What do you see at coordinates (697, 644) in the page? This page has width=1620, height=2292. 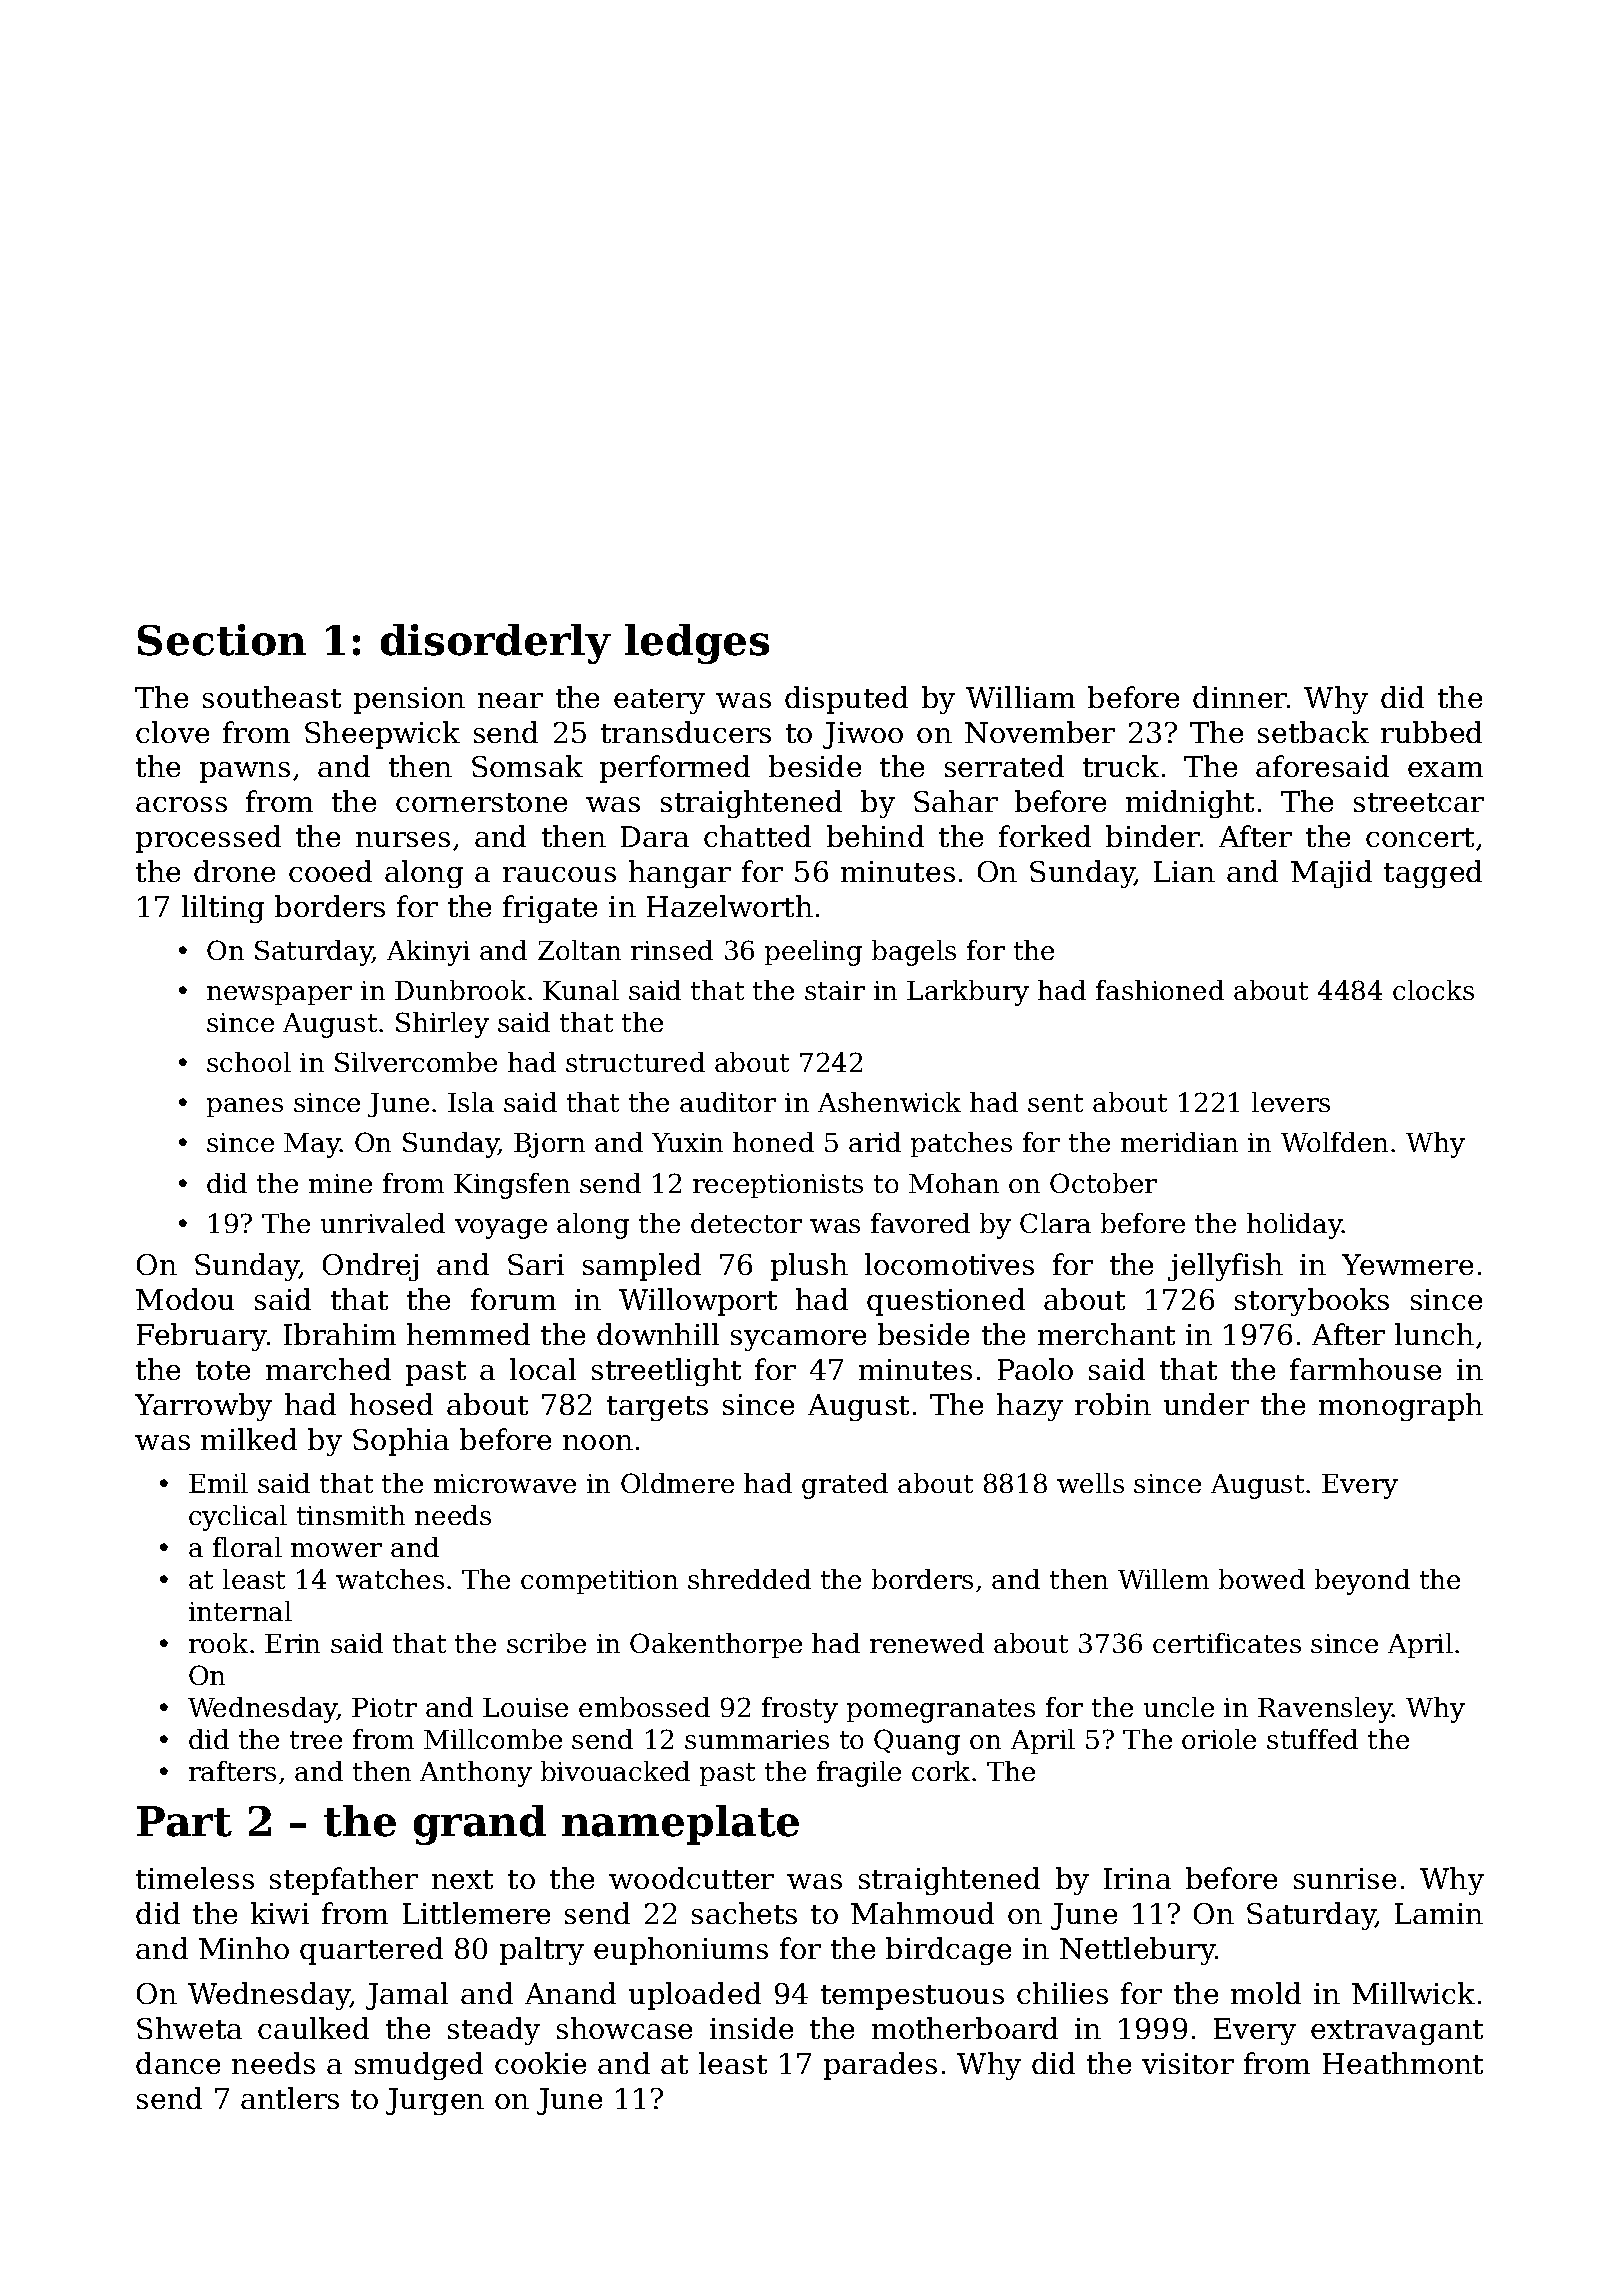 I see `ledges` at bounding box center [697, 644].
